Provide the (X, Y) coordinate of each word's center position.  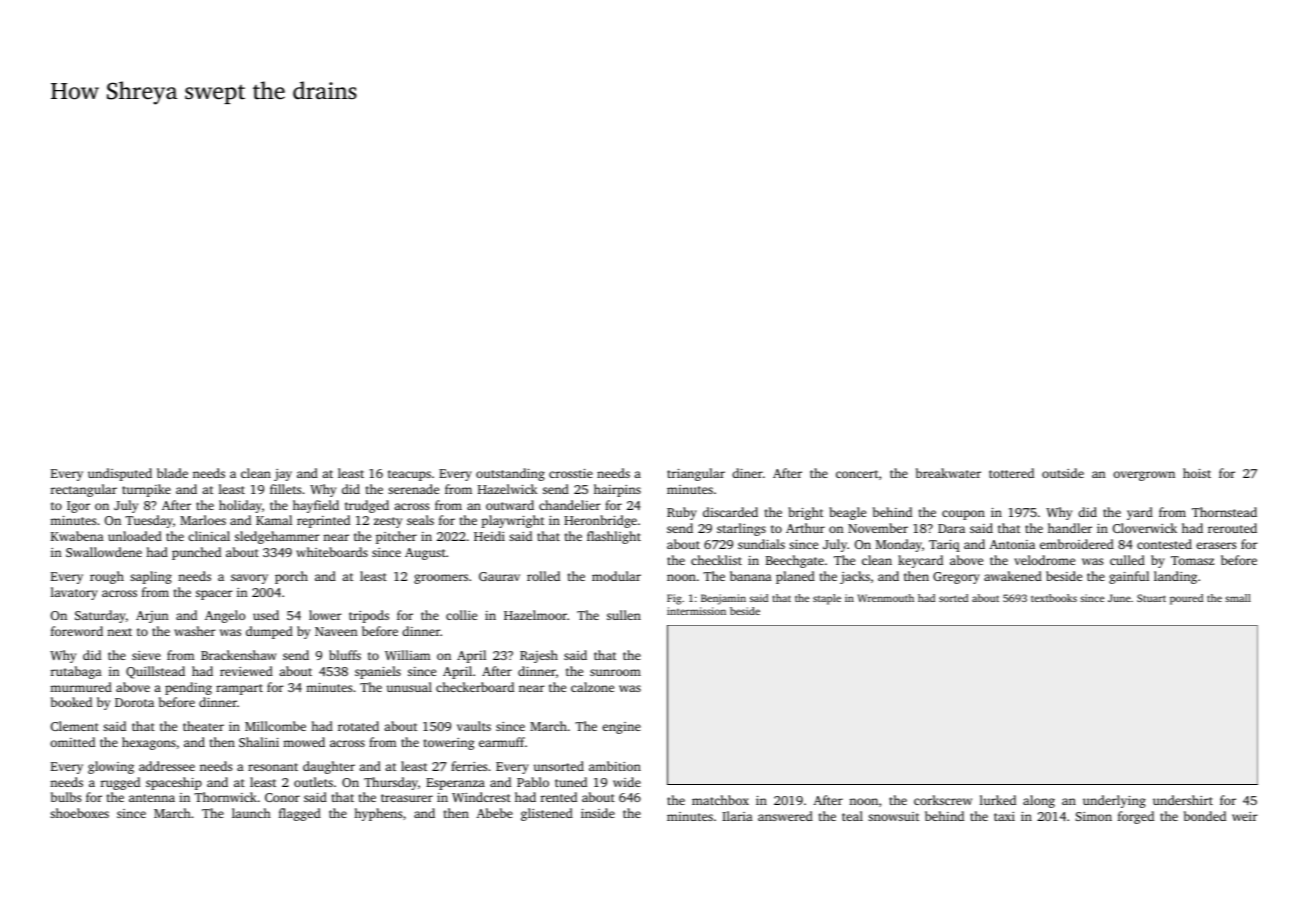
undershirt (1183, 800)
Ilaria (737, 816)
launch (251, 813)
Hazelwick (507, 489)
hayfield (316, 506)
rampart (239, 689)
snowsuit (893, 816)
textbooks (1054, 598)
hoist (1197, 473)
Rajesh (539, 656)
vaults (474, 726)
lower (325, 615)
